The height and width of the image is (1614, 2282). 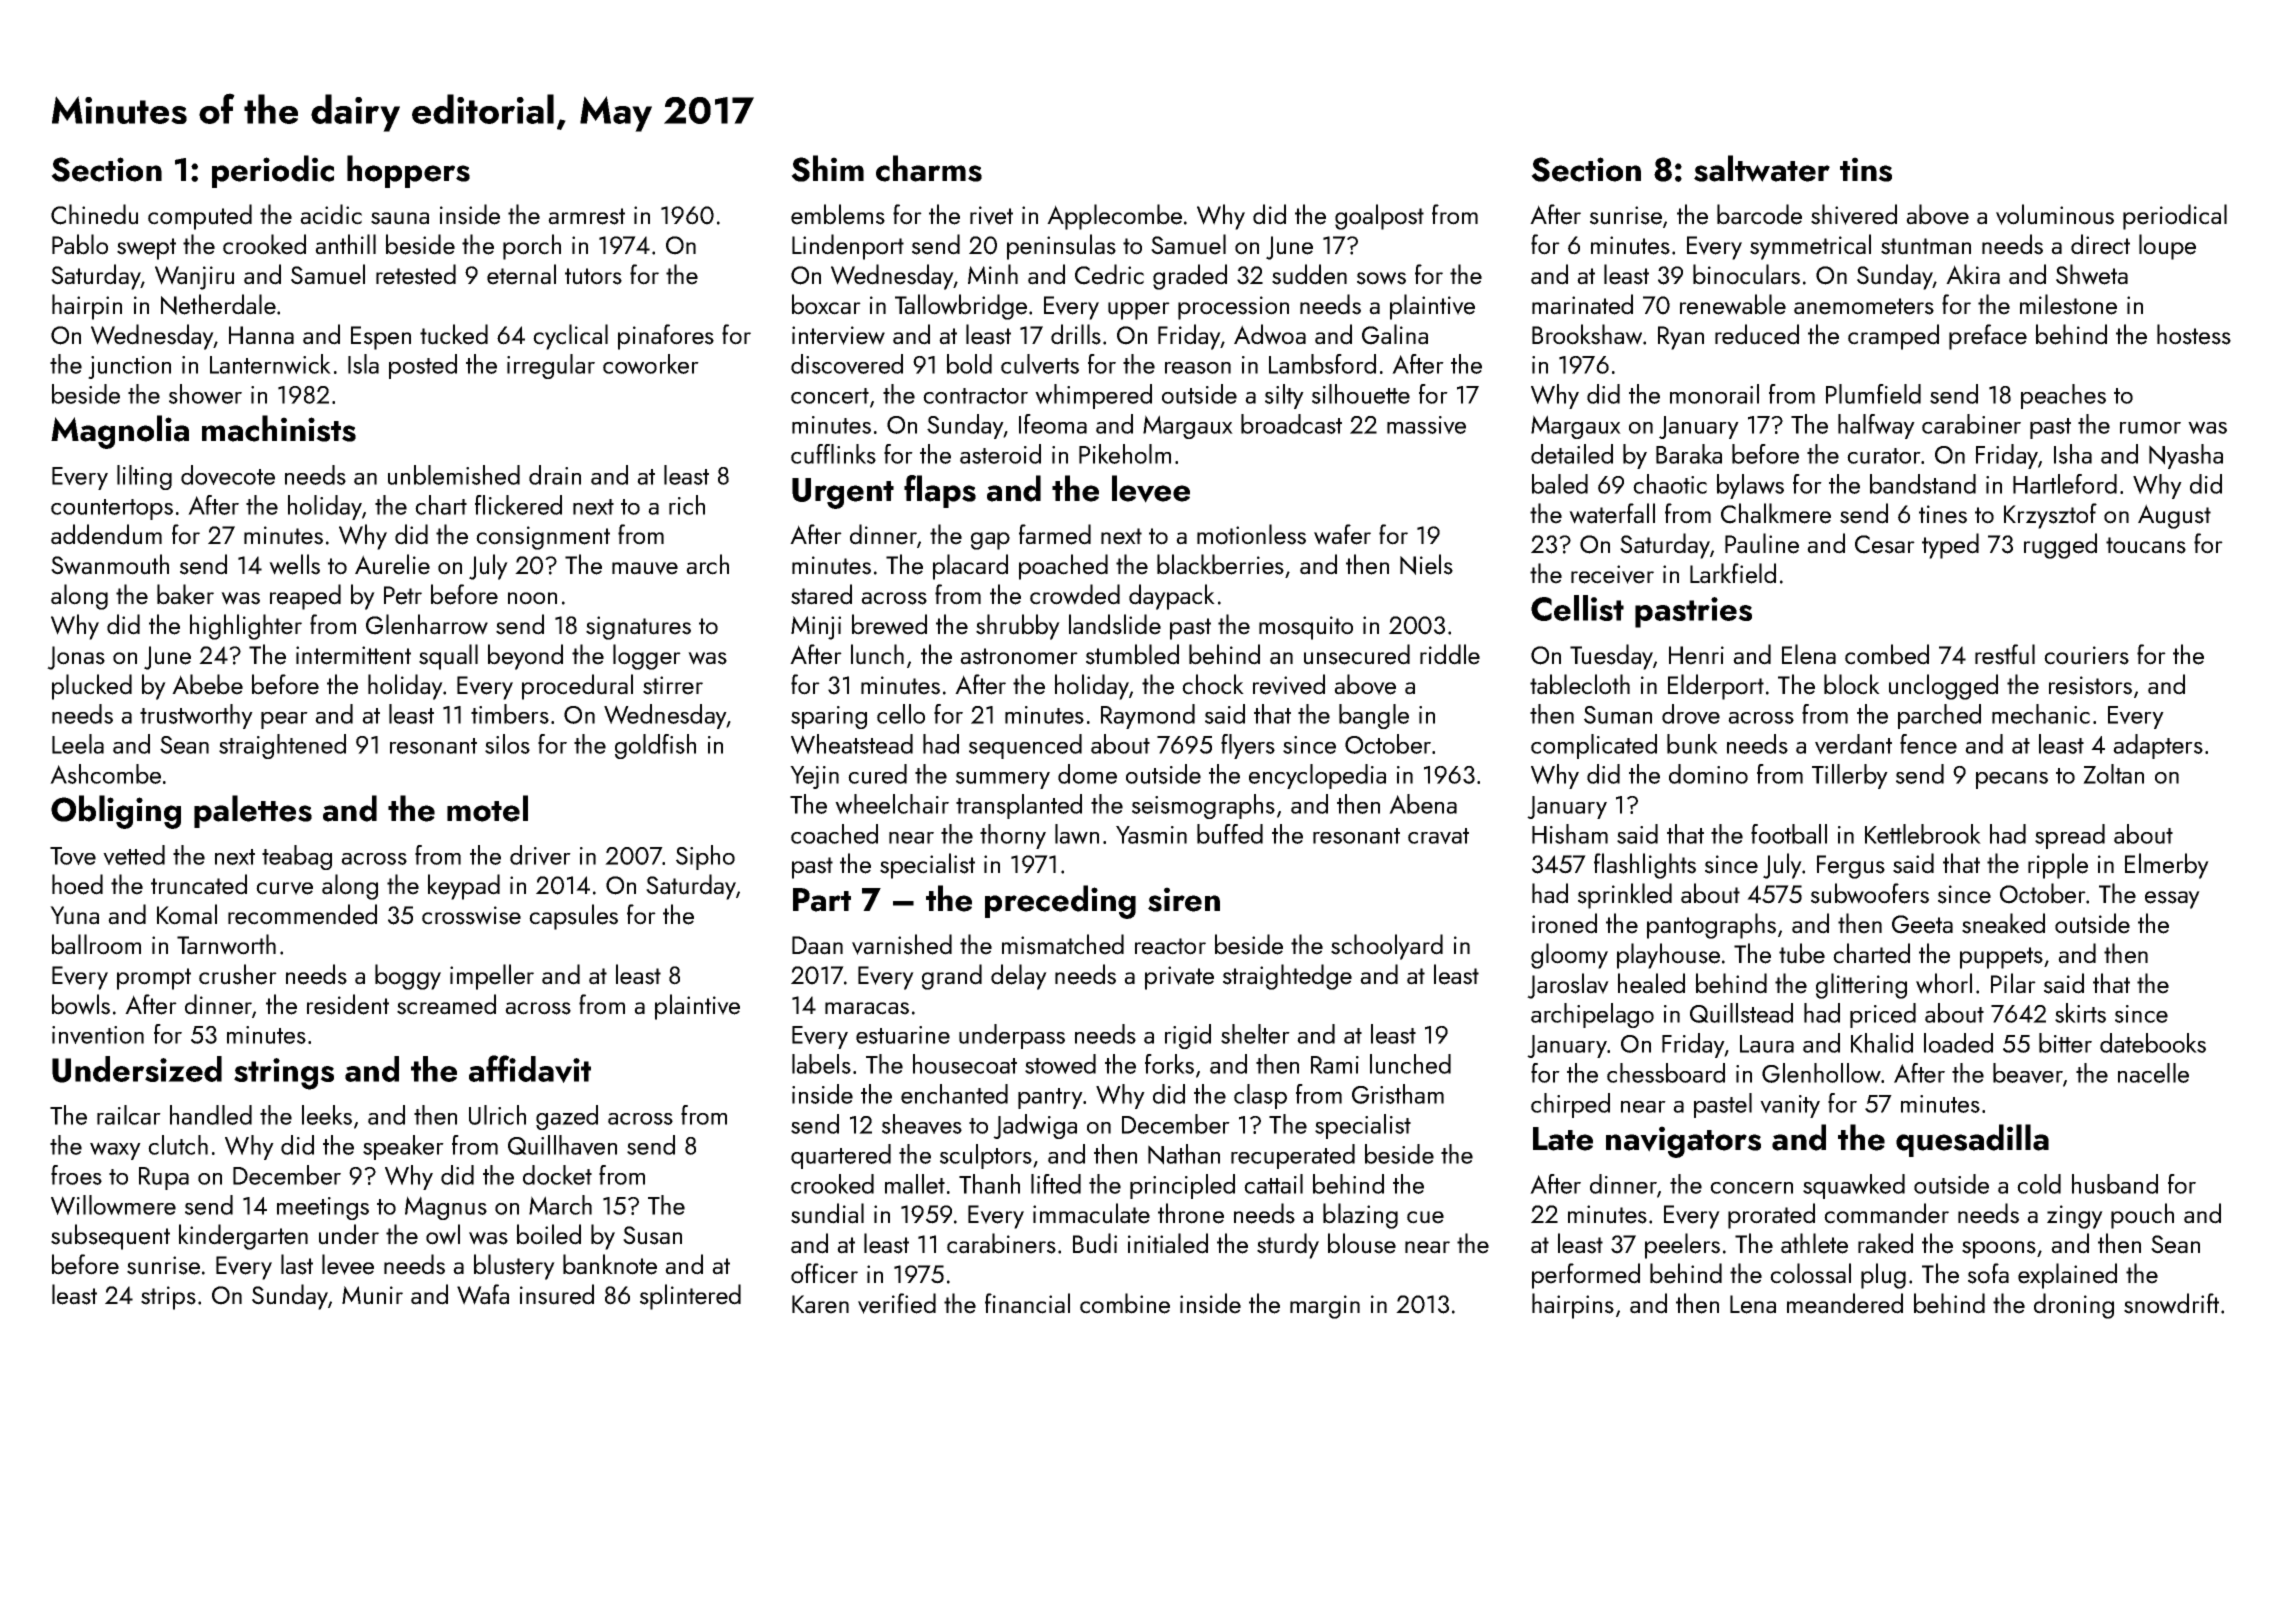 I want to click on peninsulas, so click(x=1061, y=247).
